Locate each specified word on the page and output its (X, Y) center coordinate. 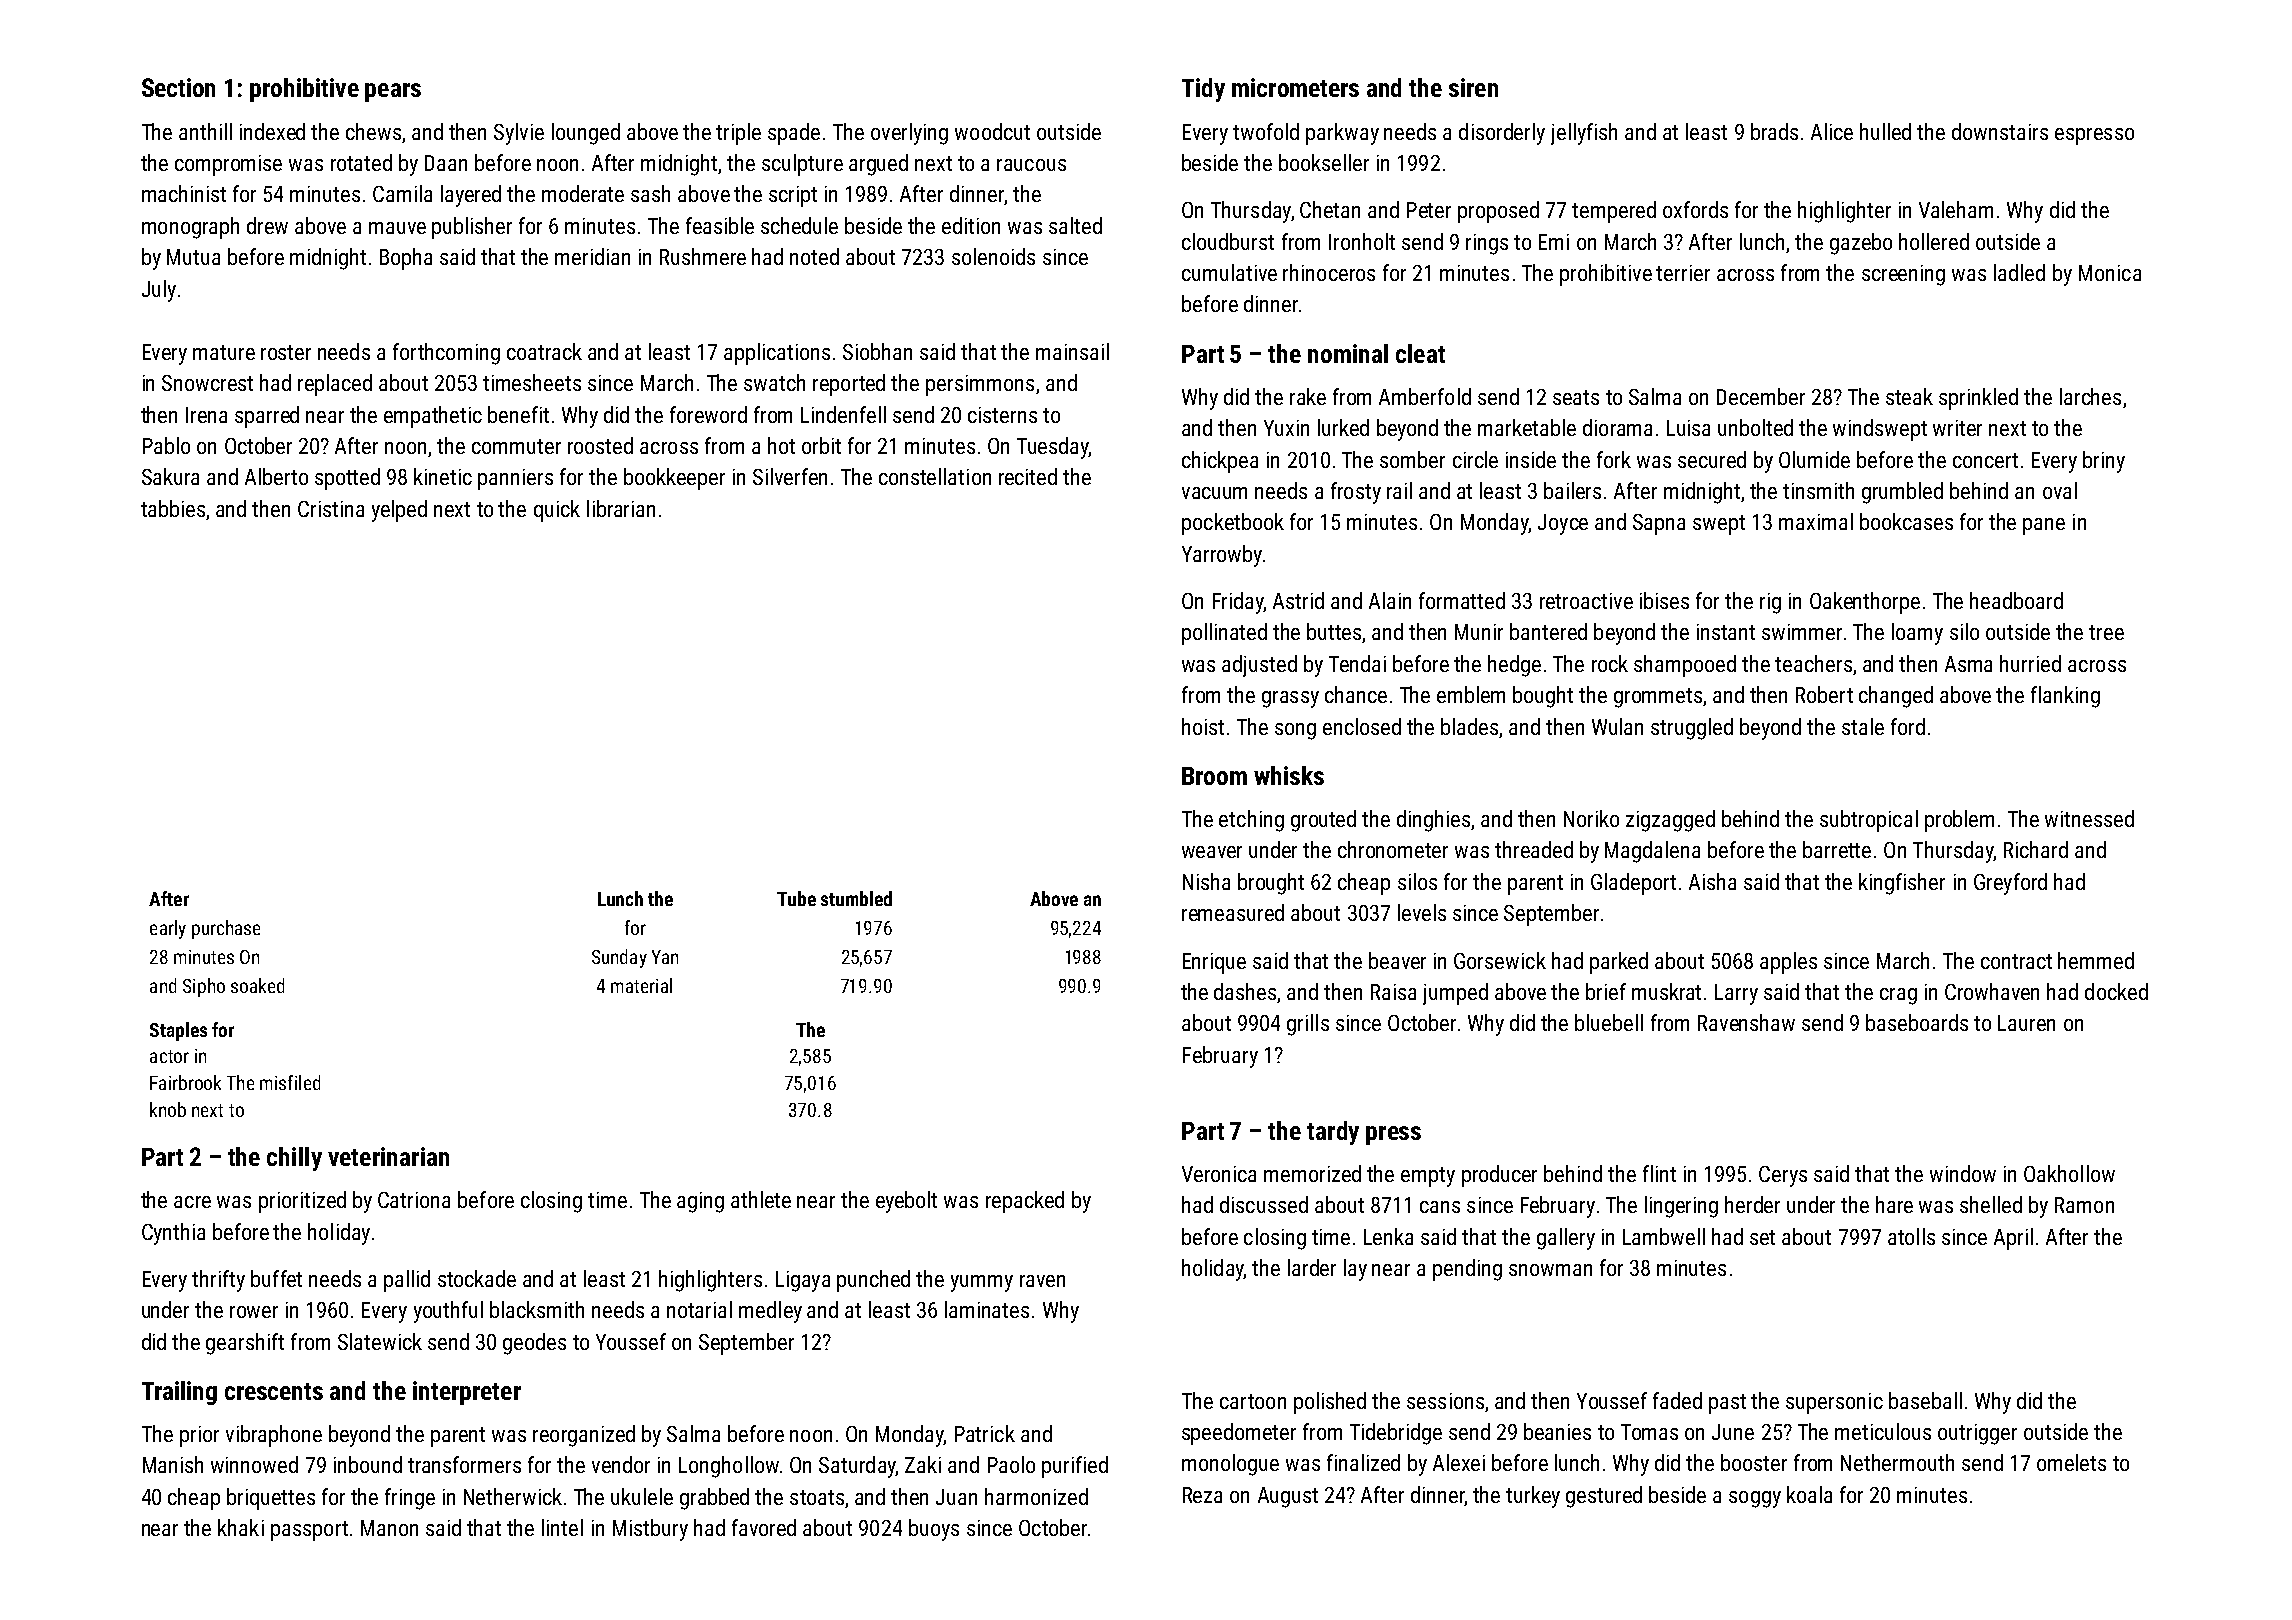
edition (971, 225)
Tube (796, 898)
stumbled (856, 898)
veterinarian (388, 1156)
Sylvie (519, 134)
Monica (2110, 273)
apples (1788, 963)
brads (1774, 131)
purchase (226, 929)
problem (1959, 821)
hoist (1203, 726)
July (159, 291)
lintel (562, 1527)
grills (1308, 1025)
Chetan (1330, 209)
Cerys (1783, 1176)
